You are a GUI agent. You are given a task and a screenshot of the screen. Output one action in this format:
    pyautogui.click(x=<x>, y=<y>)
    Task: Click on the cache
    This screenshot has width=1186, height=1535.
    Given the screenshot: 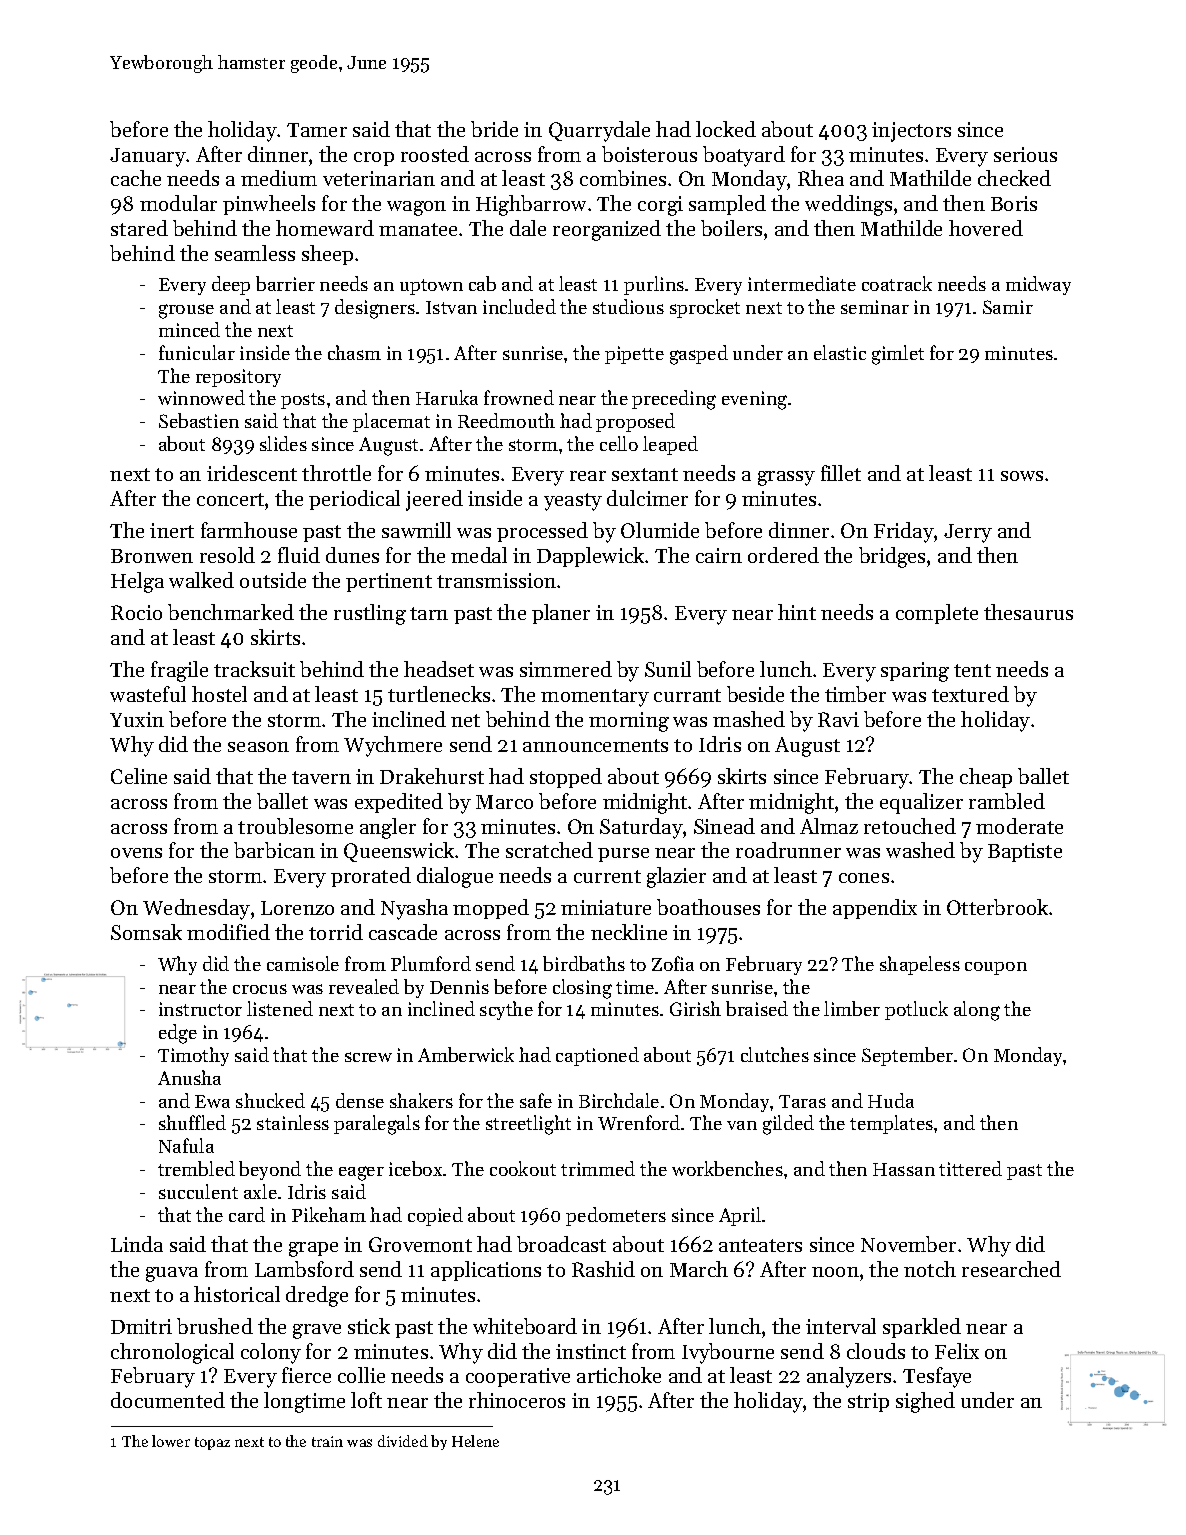 What is the action you would take?
    pyautogui.click(x=136, y=178)
